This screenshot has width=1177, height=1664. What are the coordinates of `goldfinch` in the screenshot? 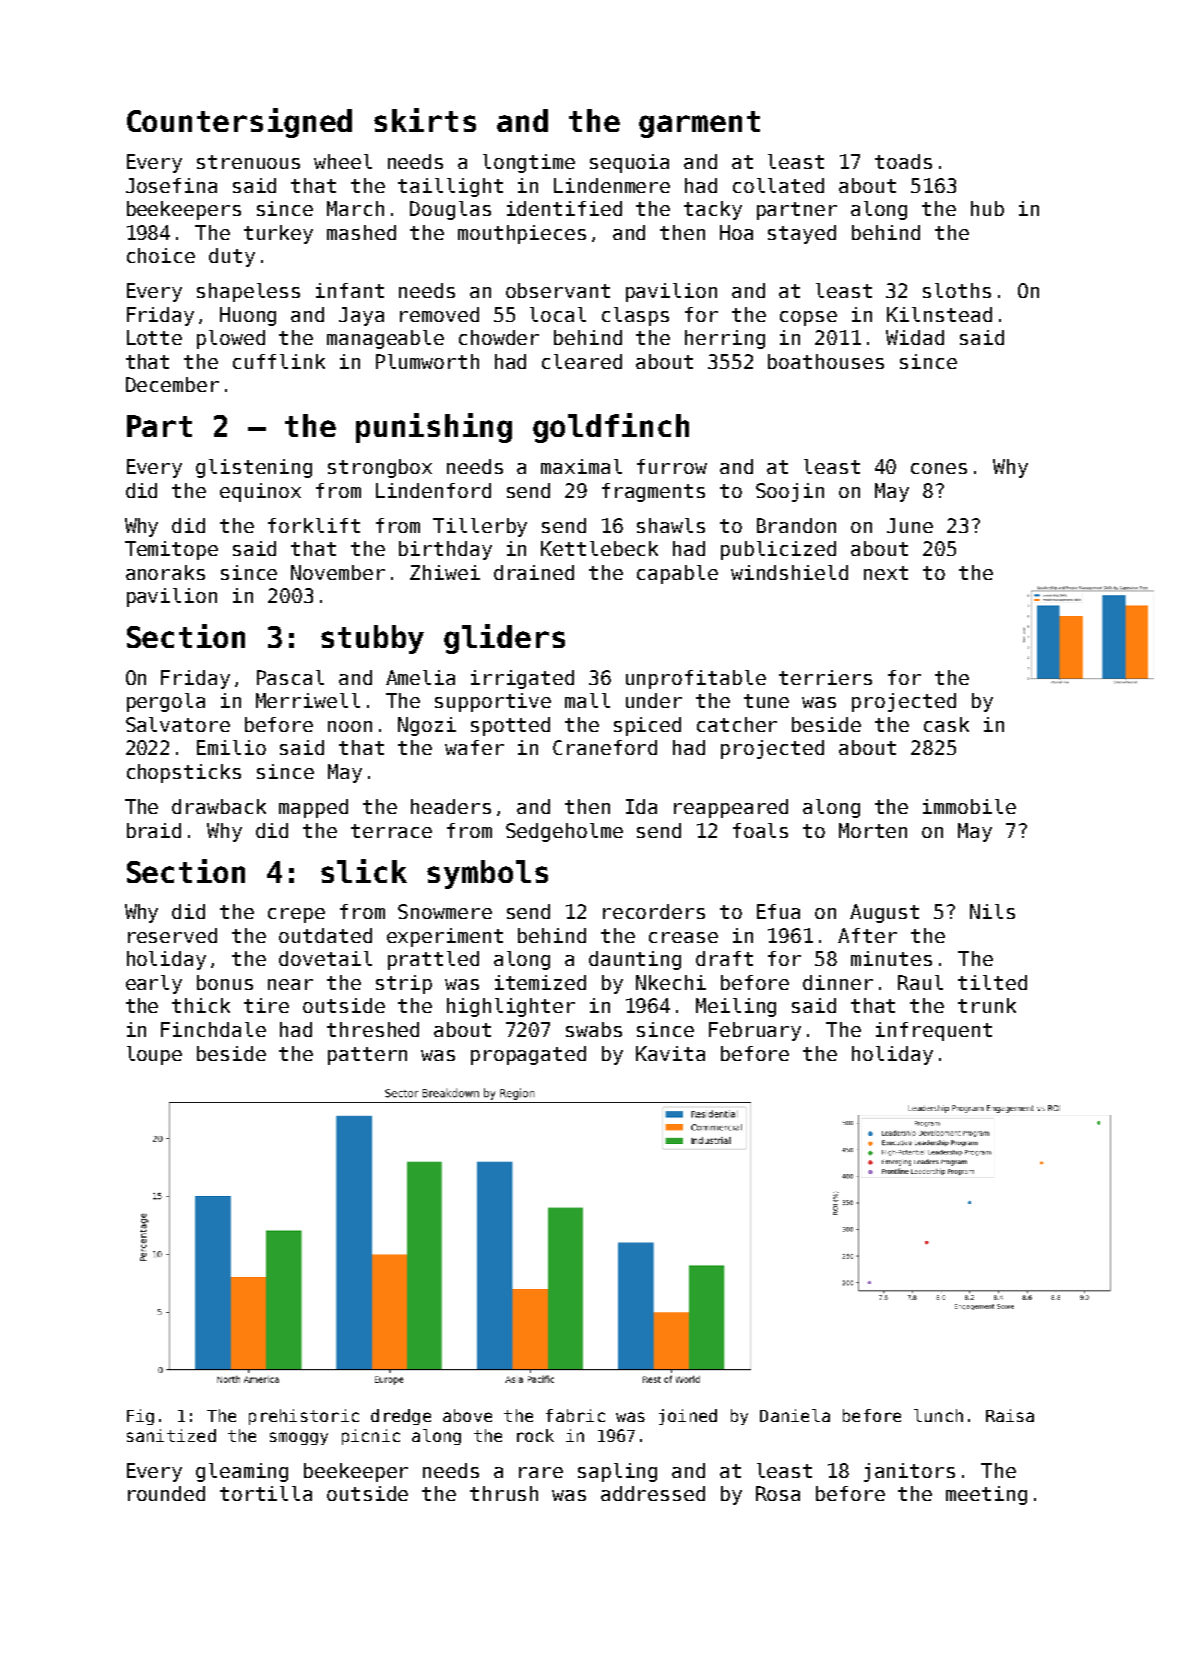 It's located at (611, 428).
